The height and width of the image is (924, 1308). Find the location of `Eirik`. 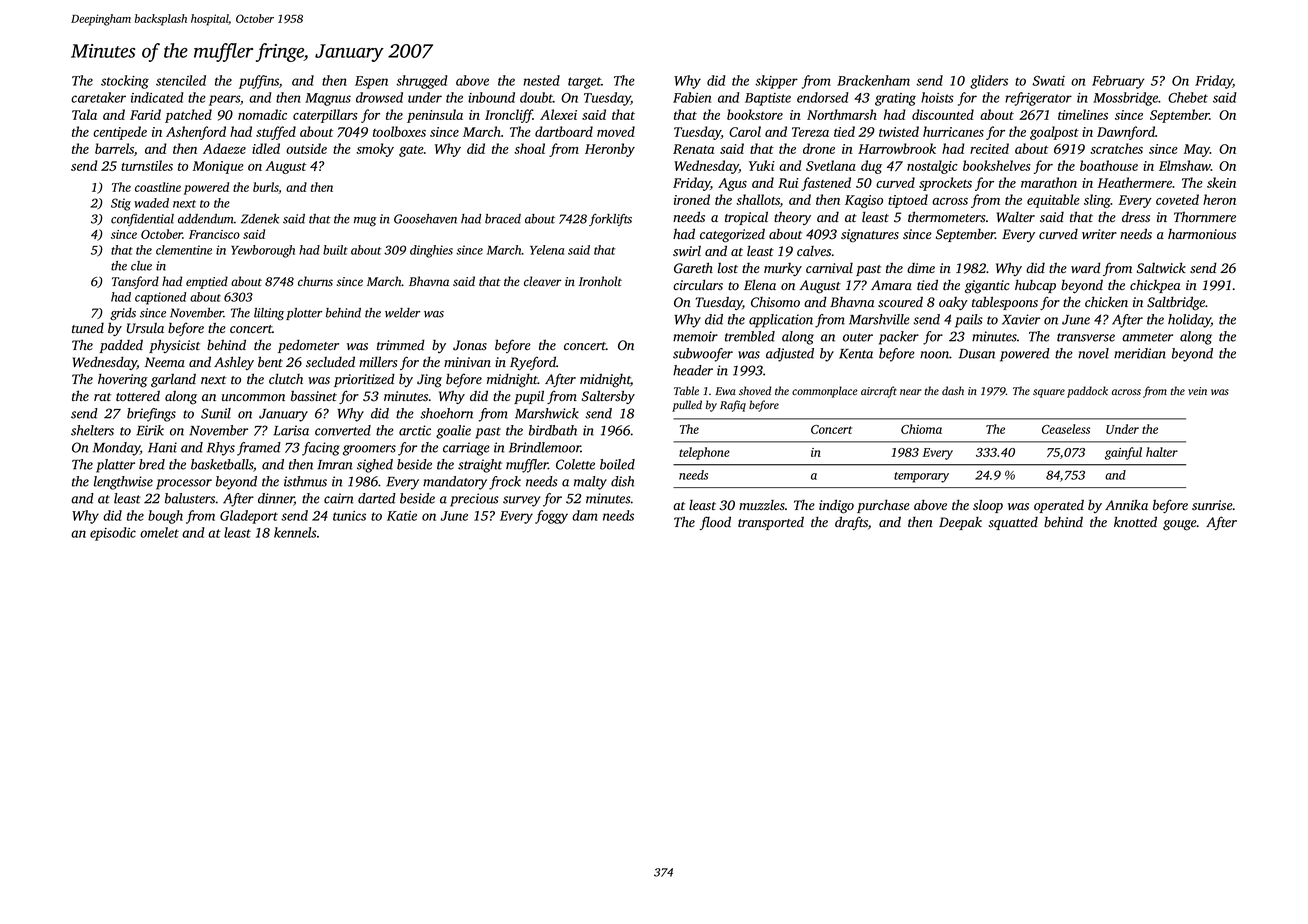

Eirik is located at coordinates (150, 430).
